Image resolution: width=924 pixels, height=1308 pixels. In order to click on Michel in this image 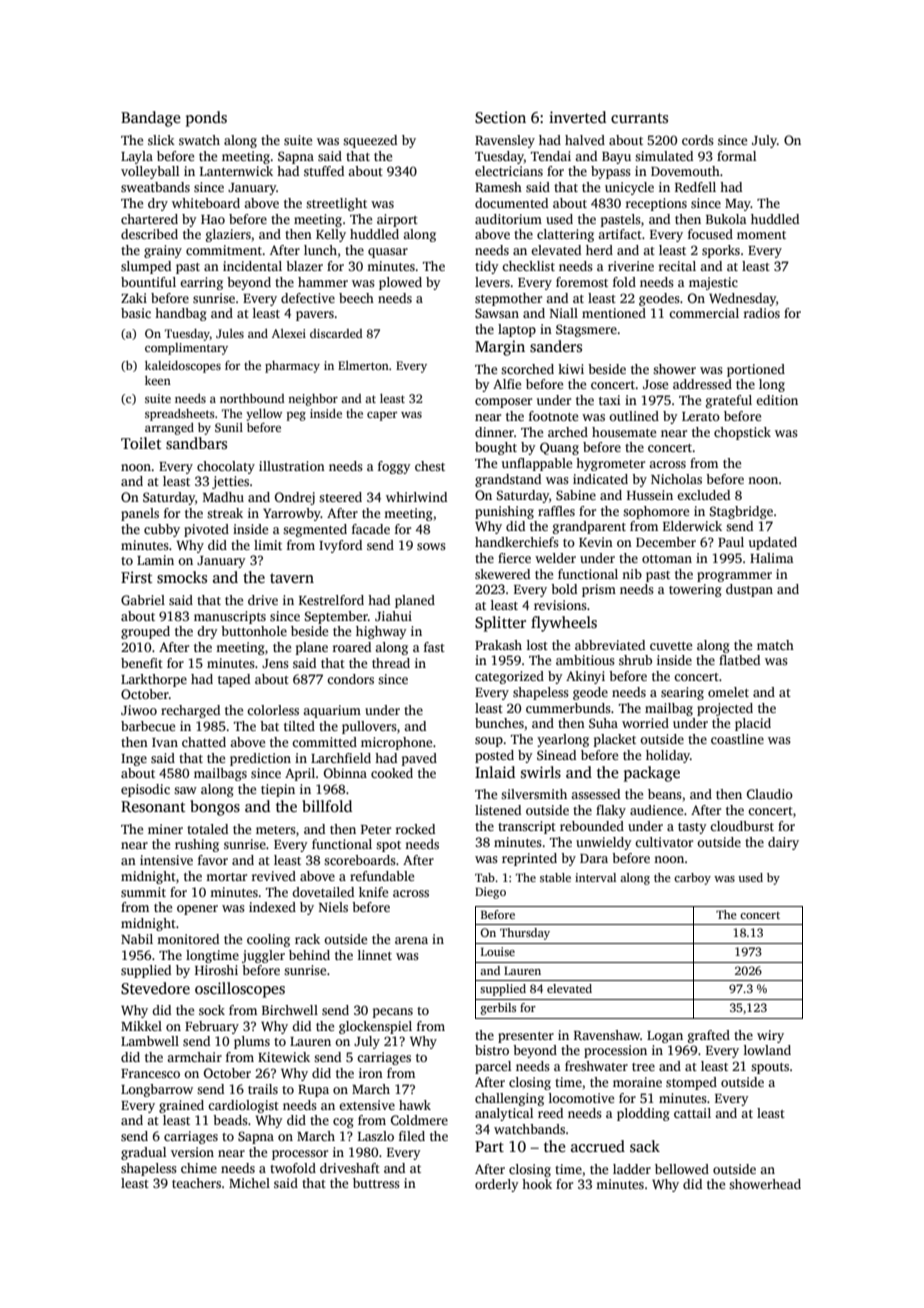, I will do `click(249, 1183)`.
